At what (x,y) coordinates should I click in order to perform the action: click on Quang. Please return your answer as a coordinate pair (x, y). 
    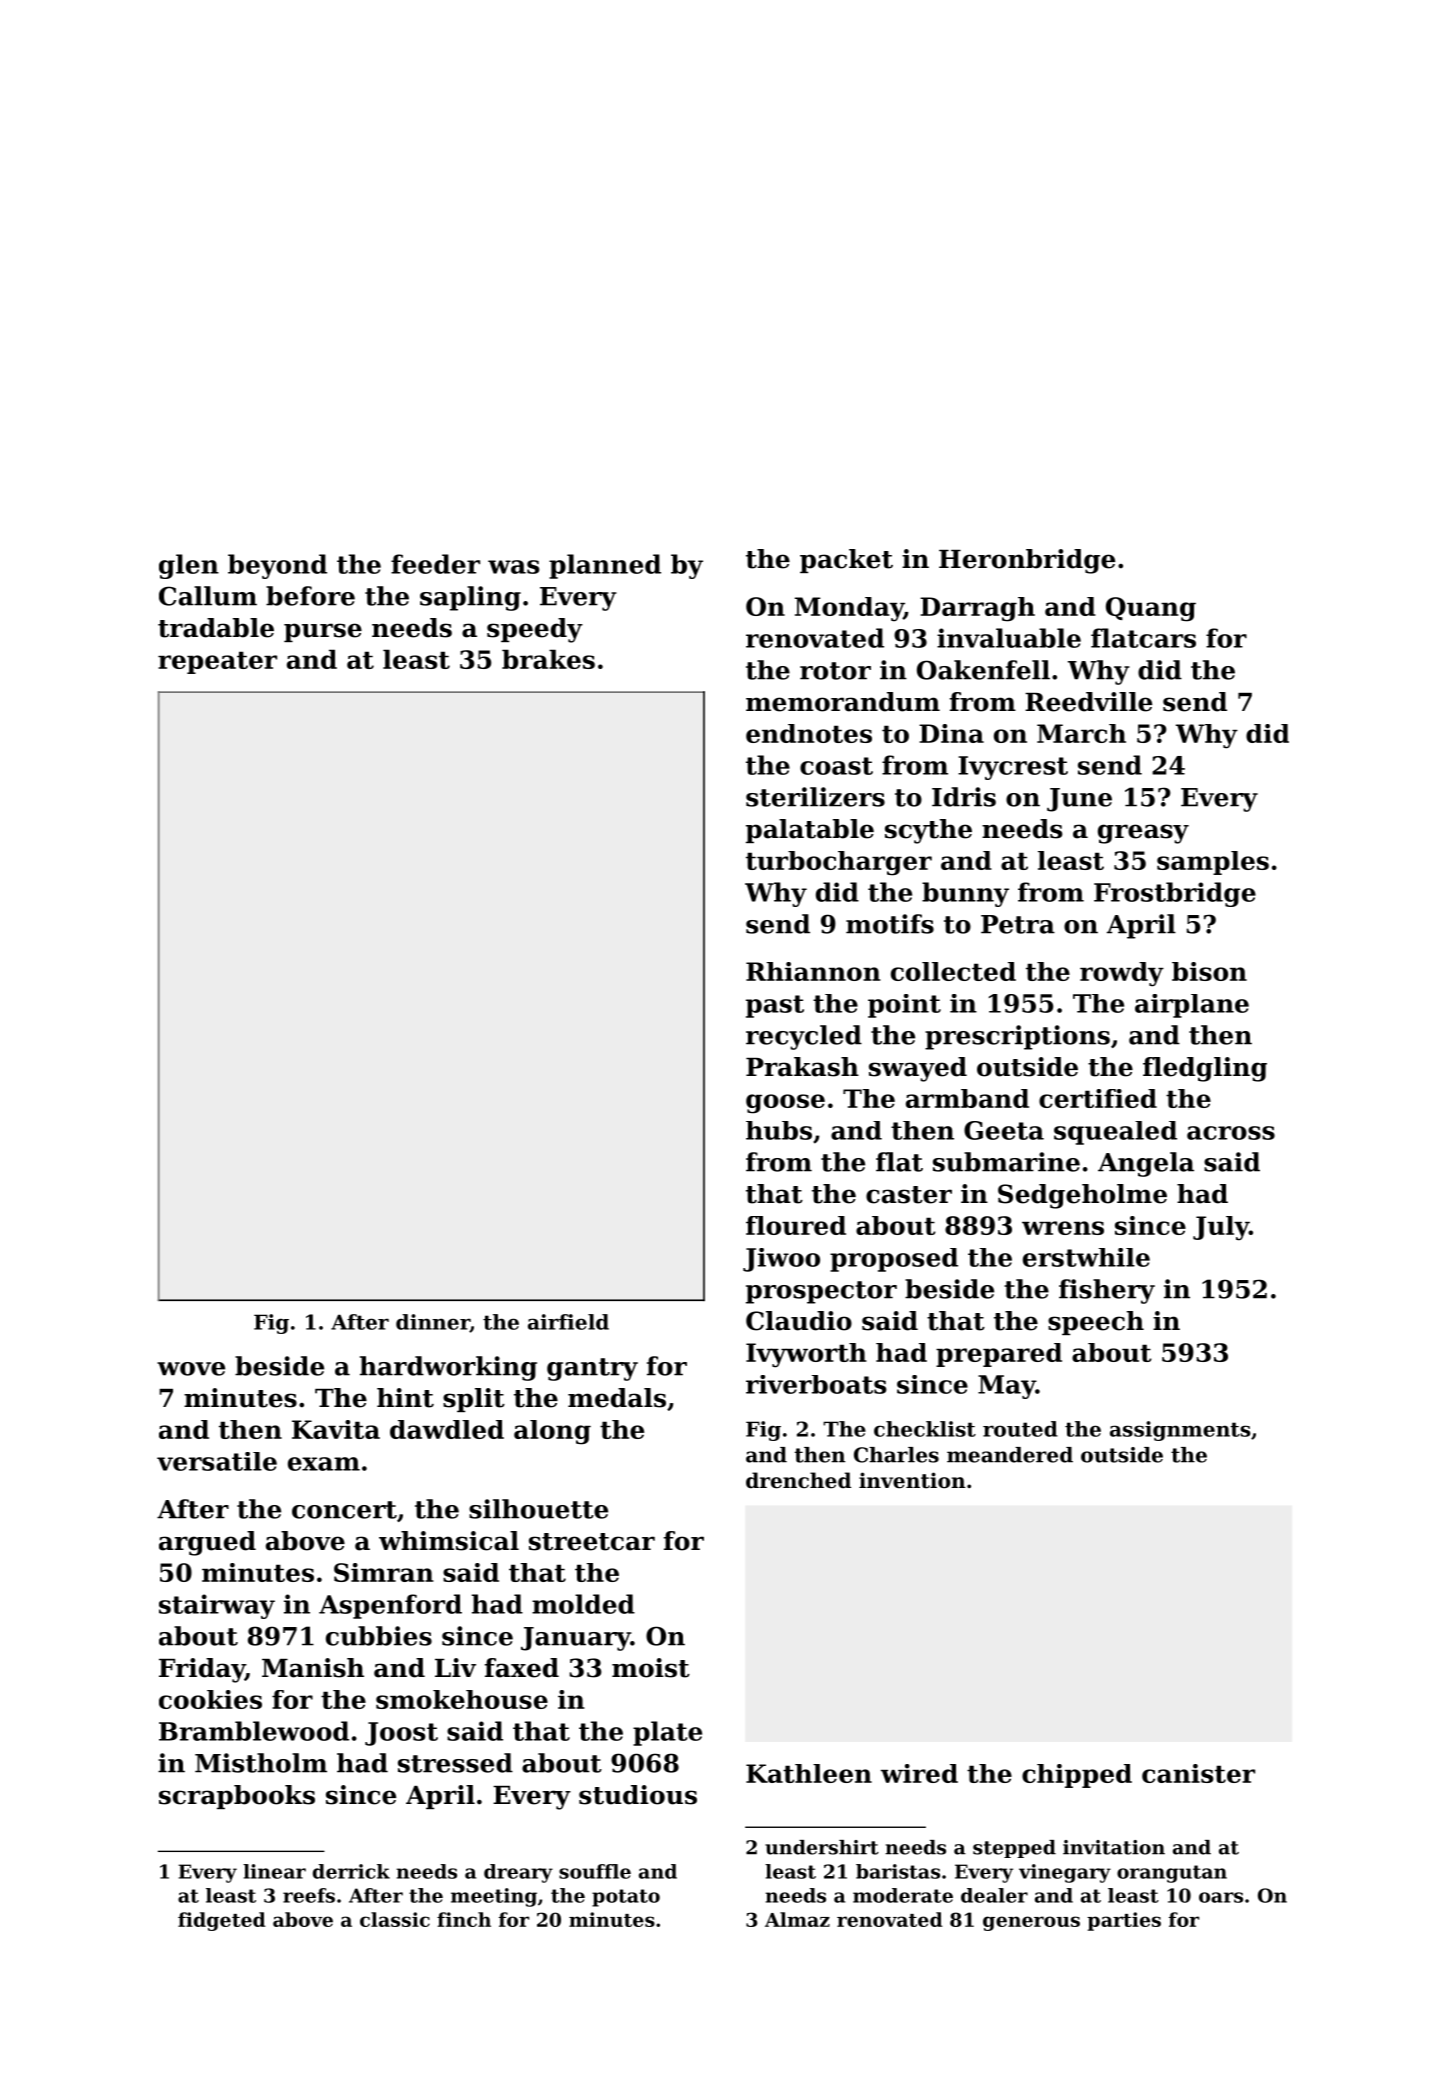
    Looking at the image, I should click on (1151, 609).
